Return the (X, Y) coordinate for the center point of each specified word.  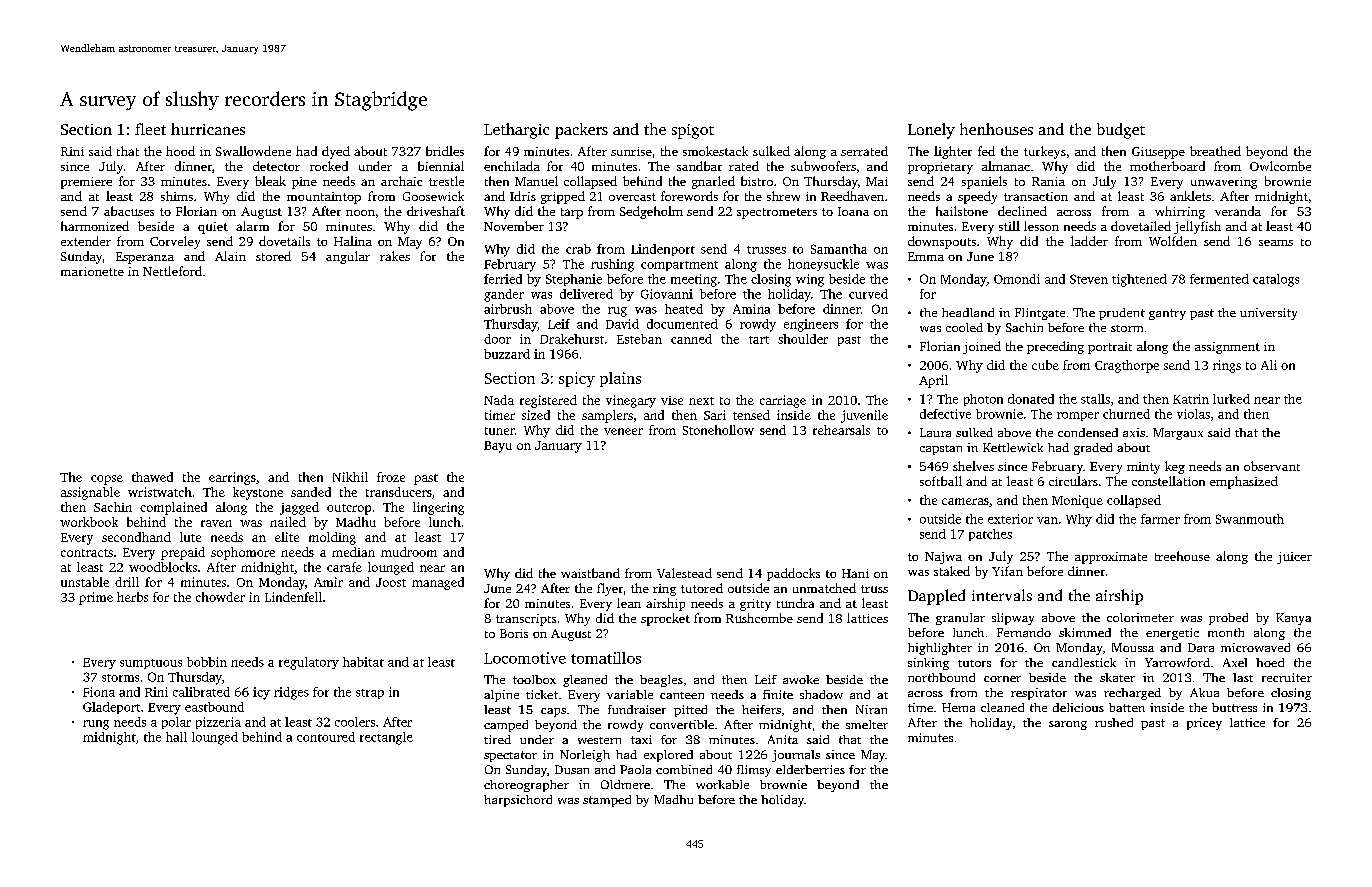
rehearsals (841, 430)
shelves (973, 466)
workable (722, 784)
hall (176, 737)
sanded (311, 492)
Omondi (1017, 279)
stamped (607, 801)
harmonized (95, 226)
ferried (503, 279)
